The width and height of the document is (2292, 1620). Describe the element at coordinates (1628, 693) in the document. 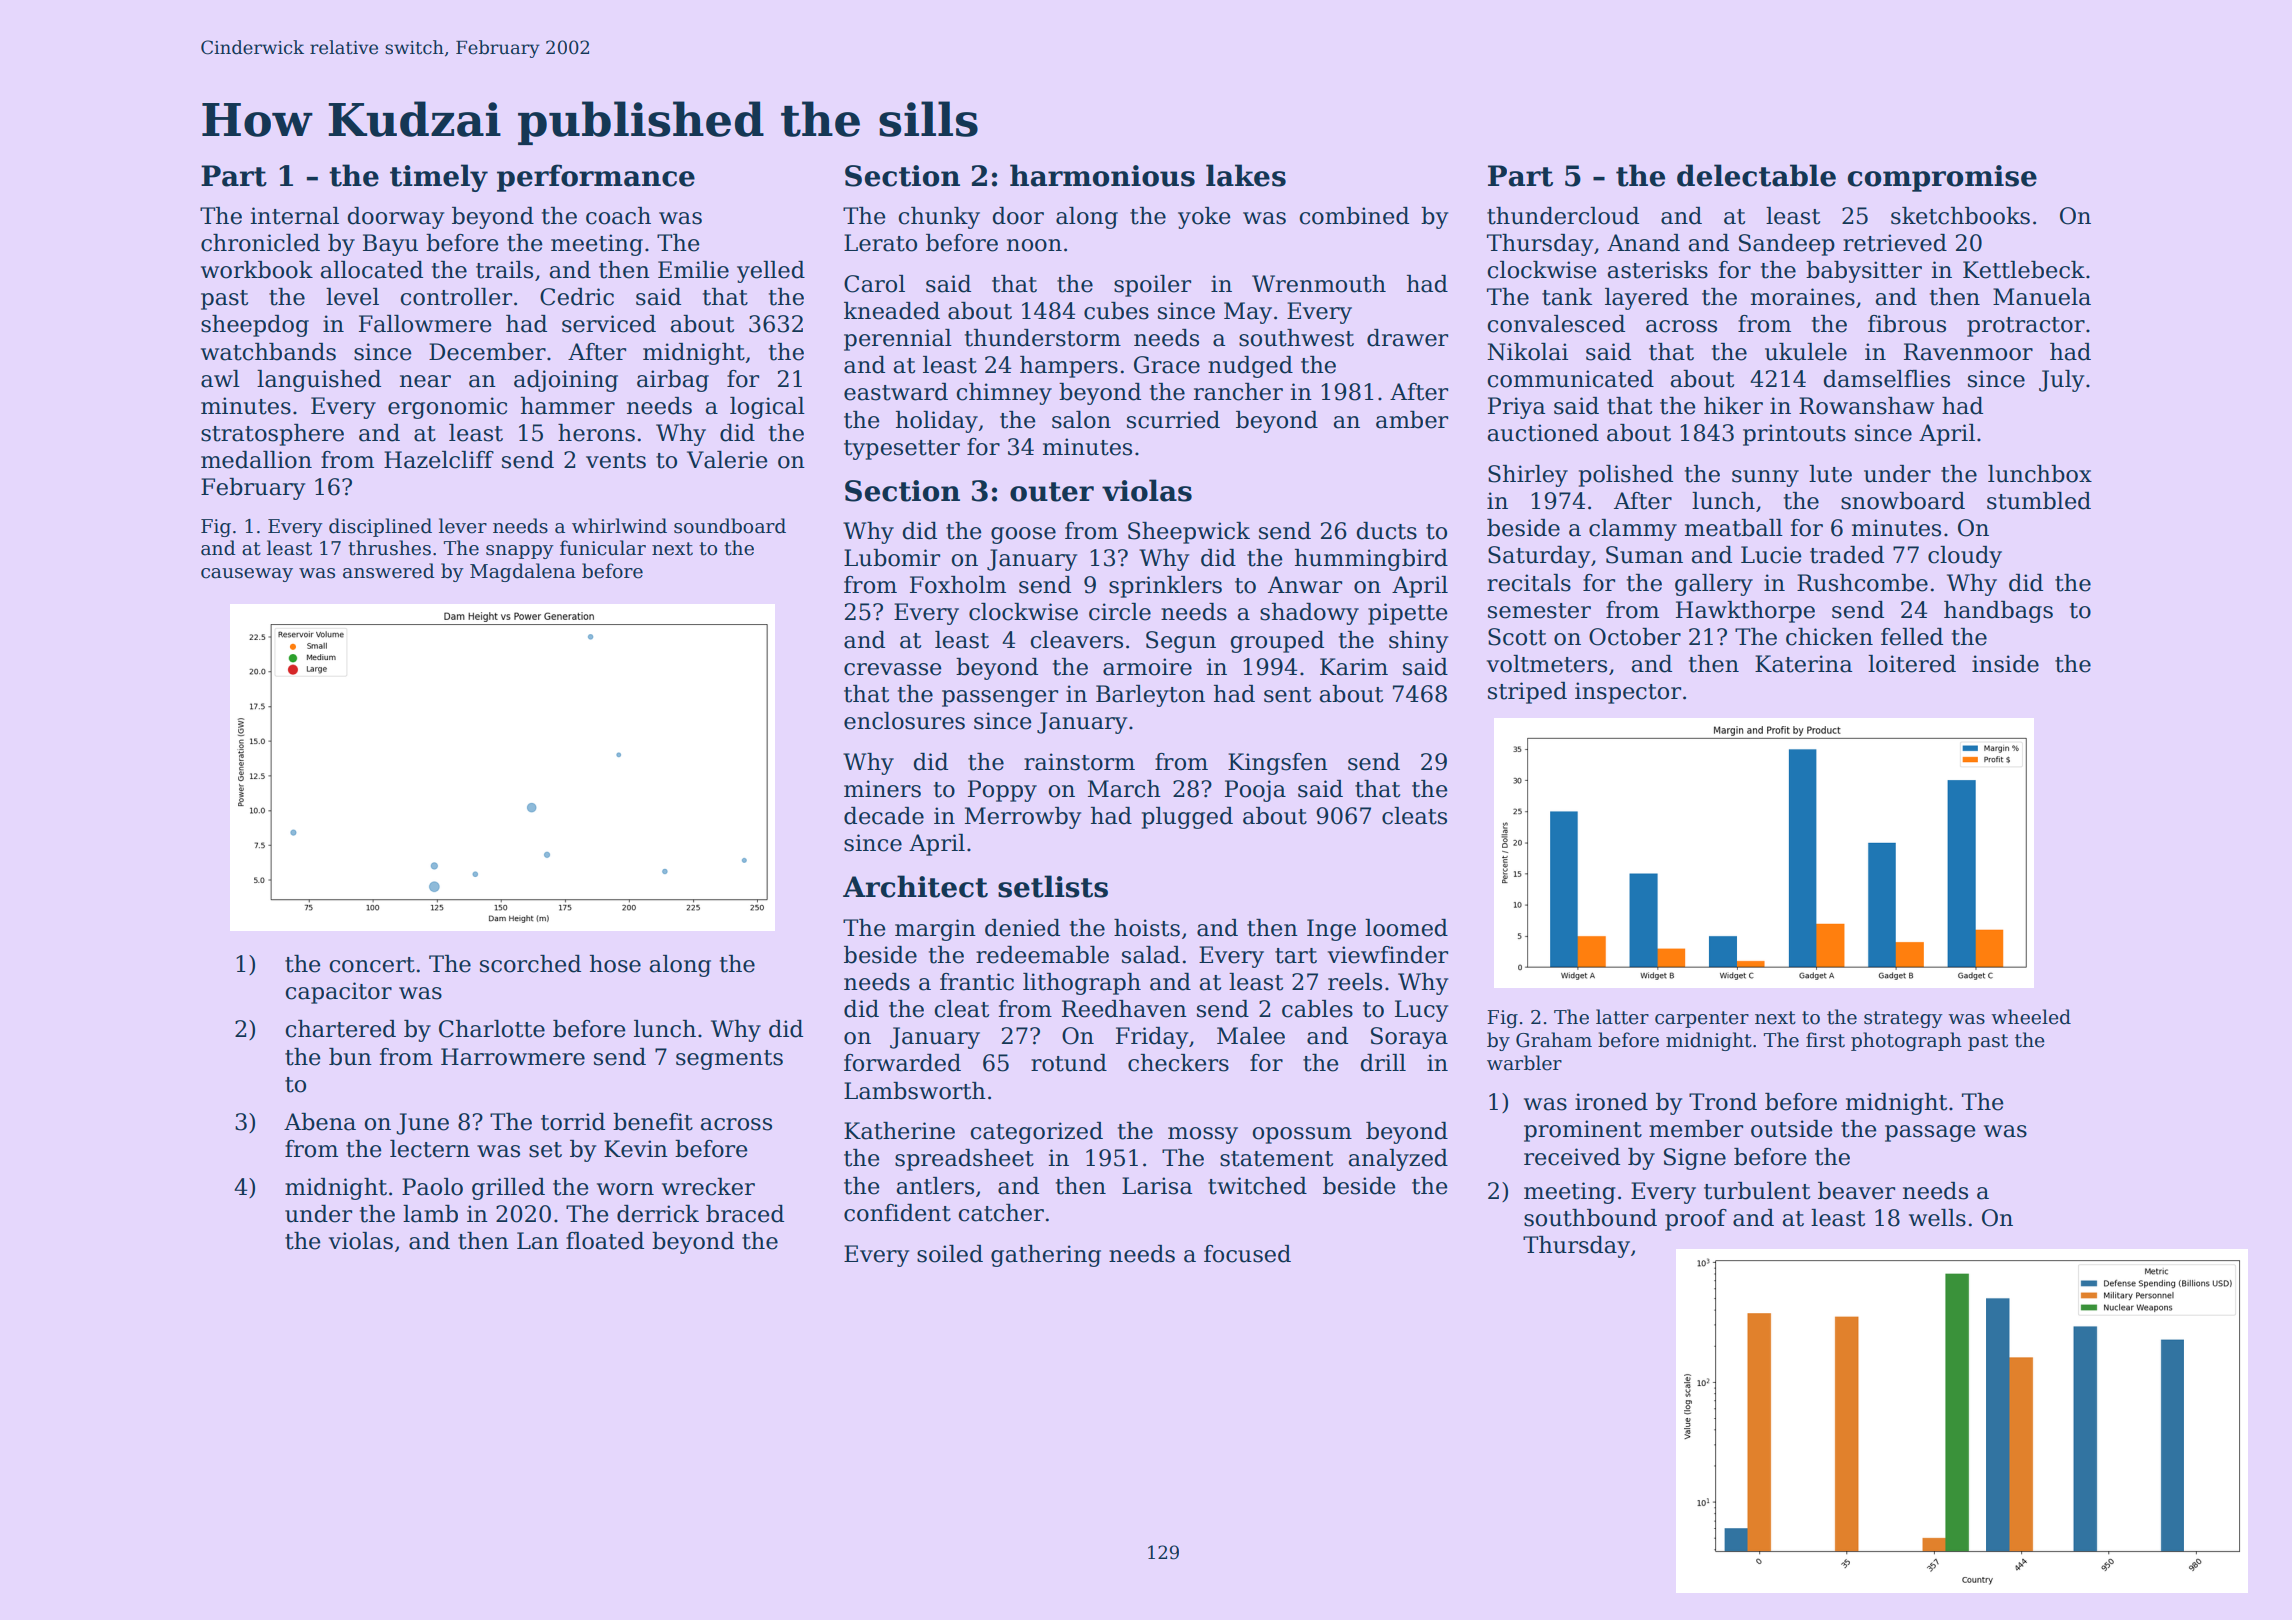

I see `inspector` at that location.
